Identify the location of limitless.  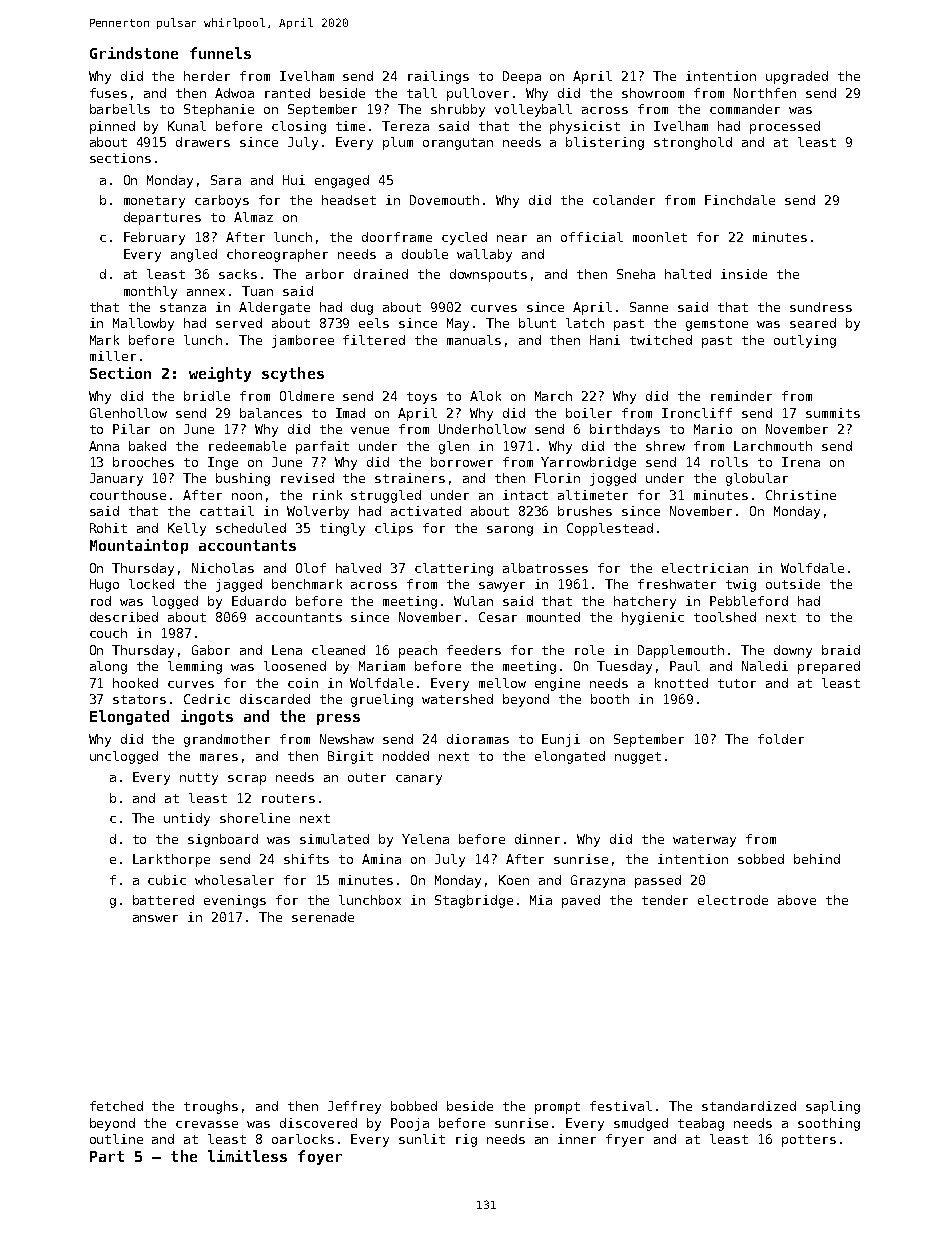
(247, 1156).
